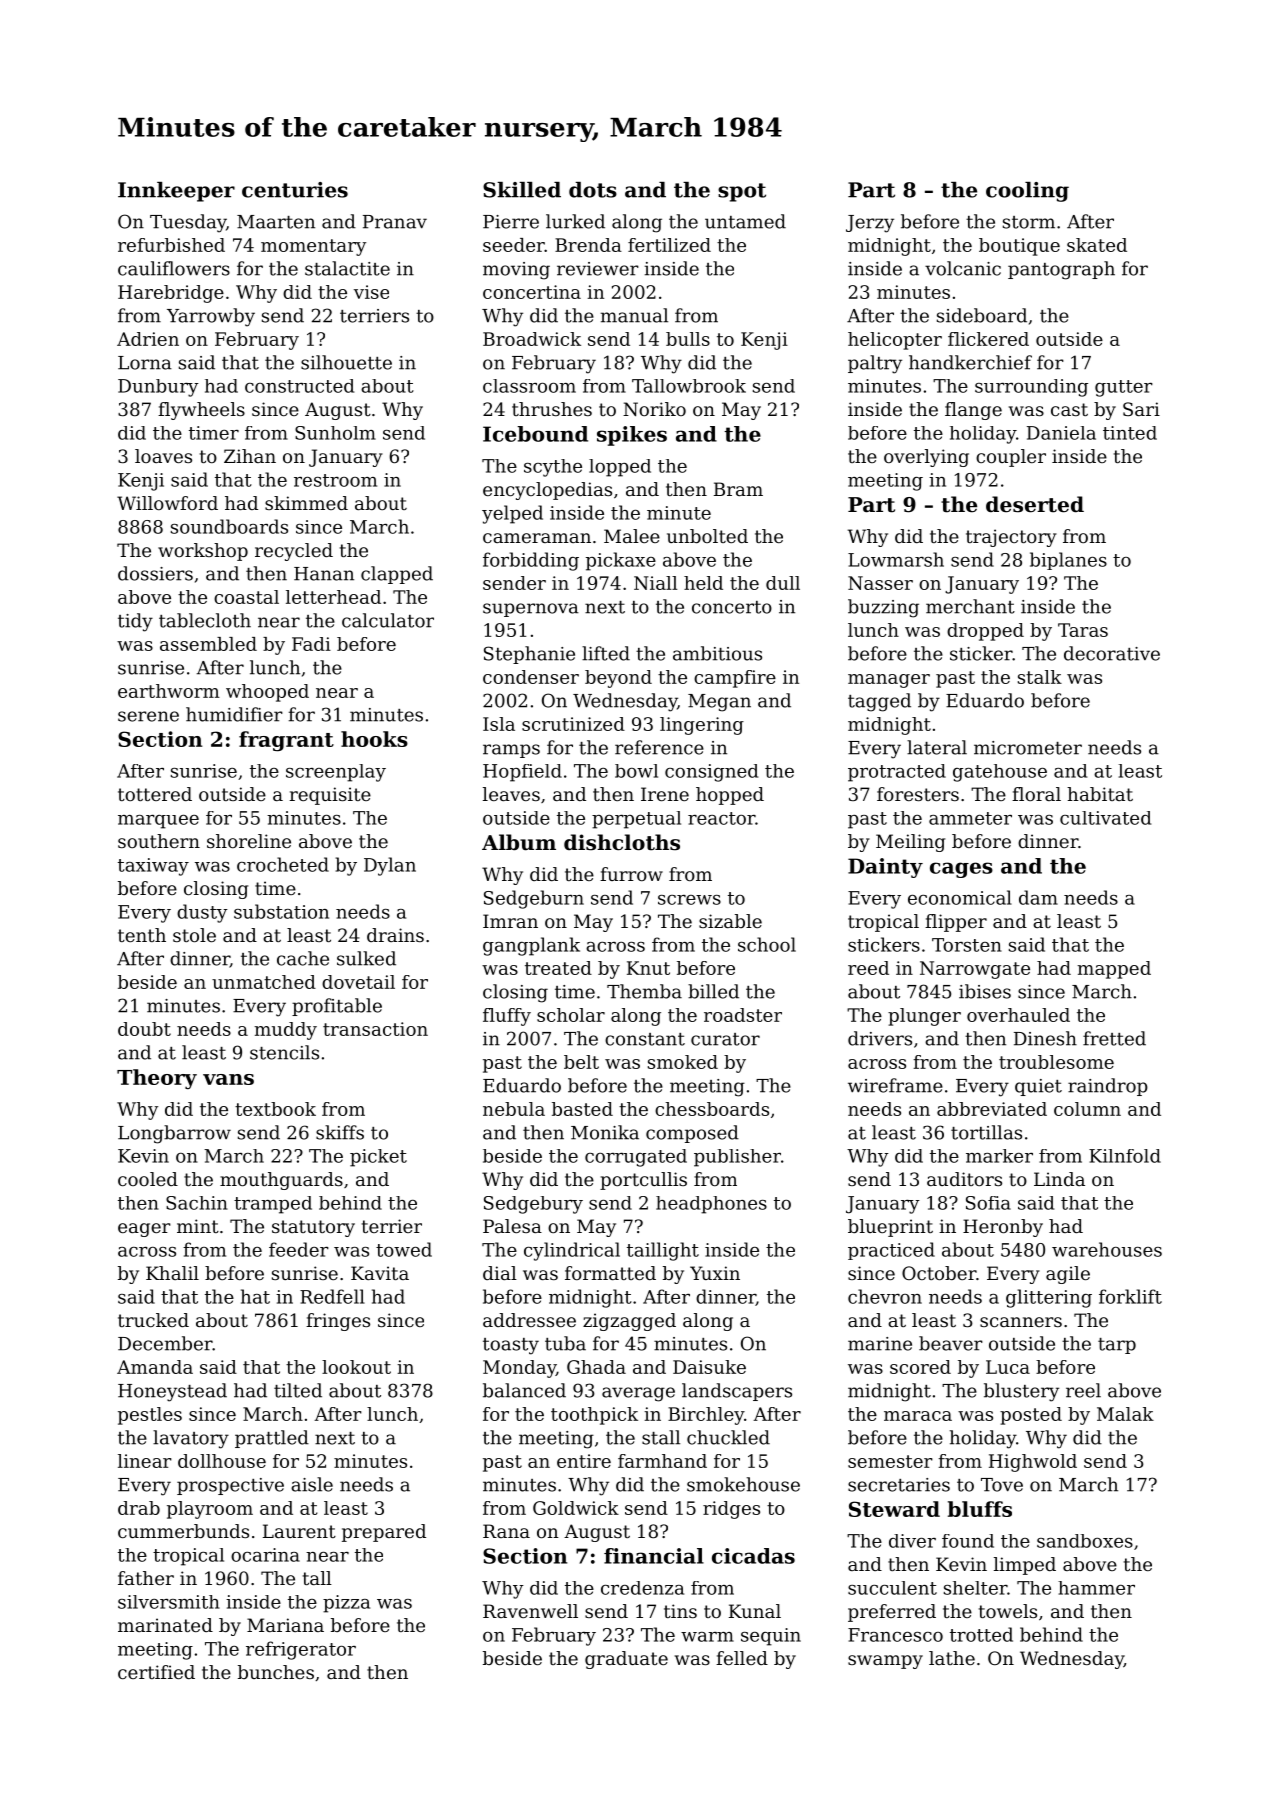  Describe the element at coordinates (1097, 245) in the screenshot. I see `skated` at that location.
